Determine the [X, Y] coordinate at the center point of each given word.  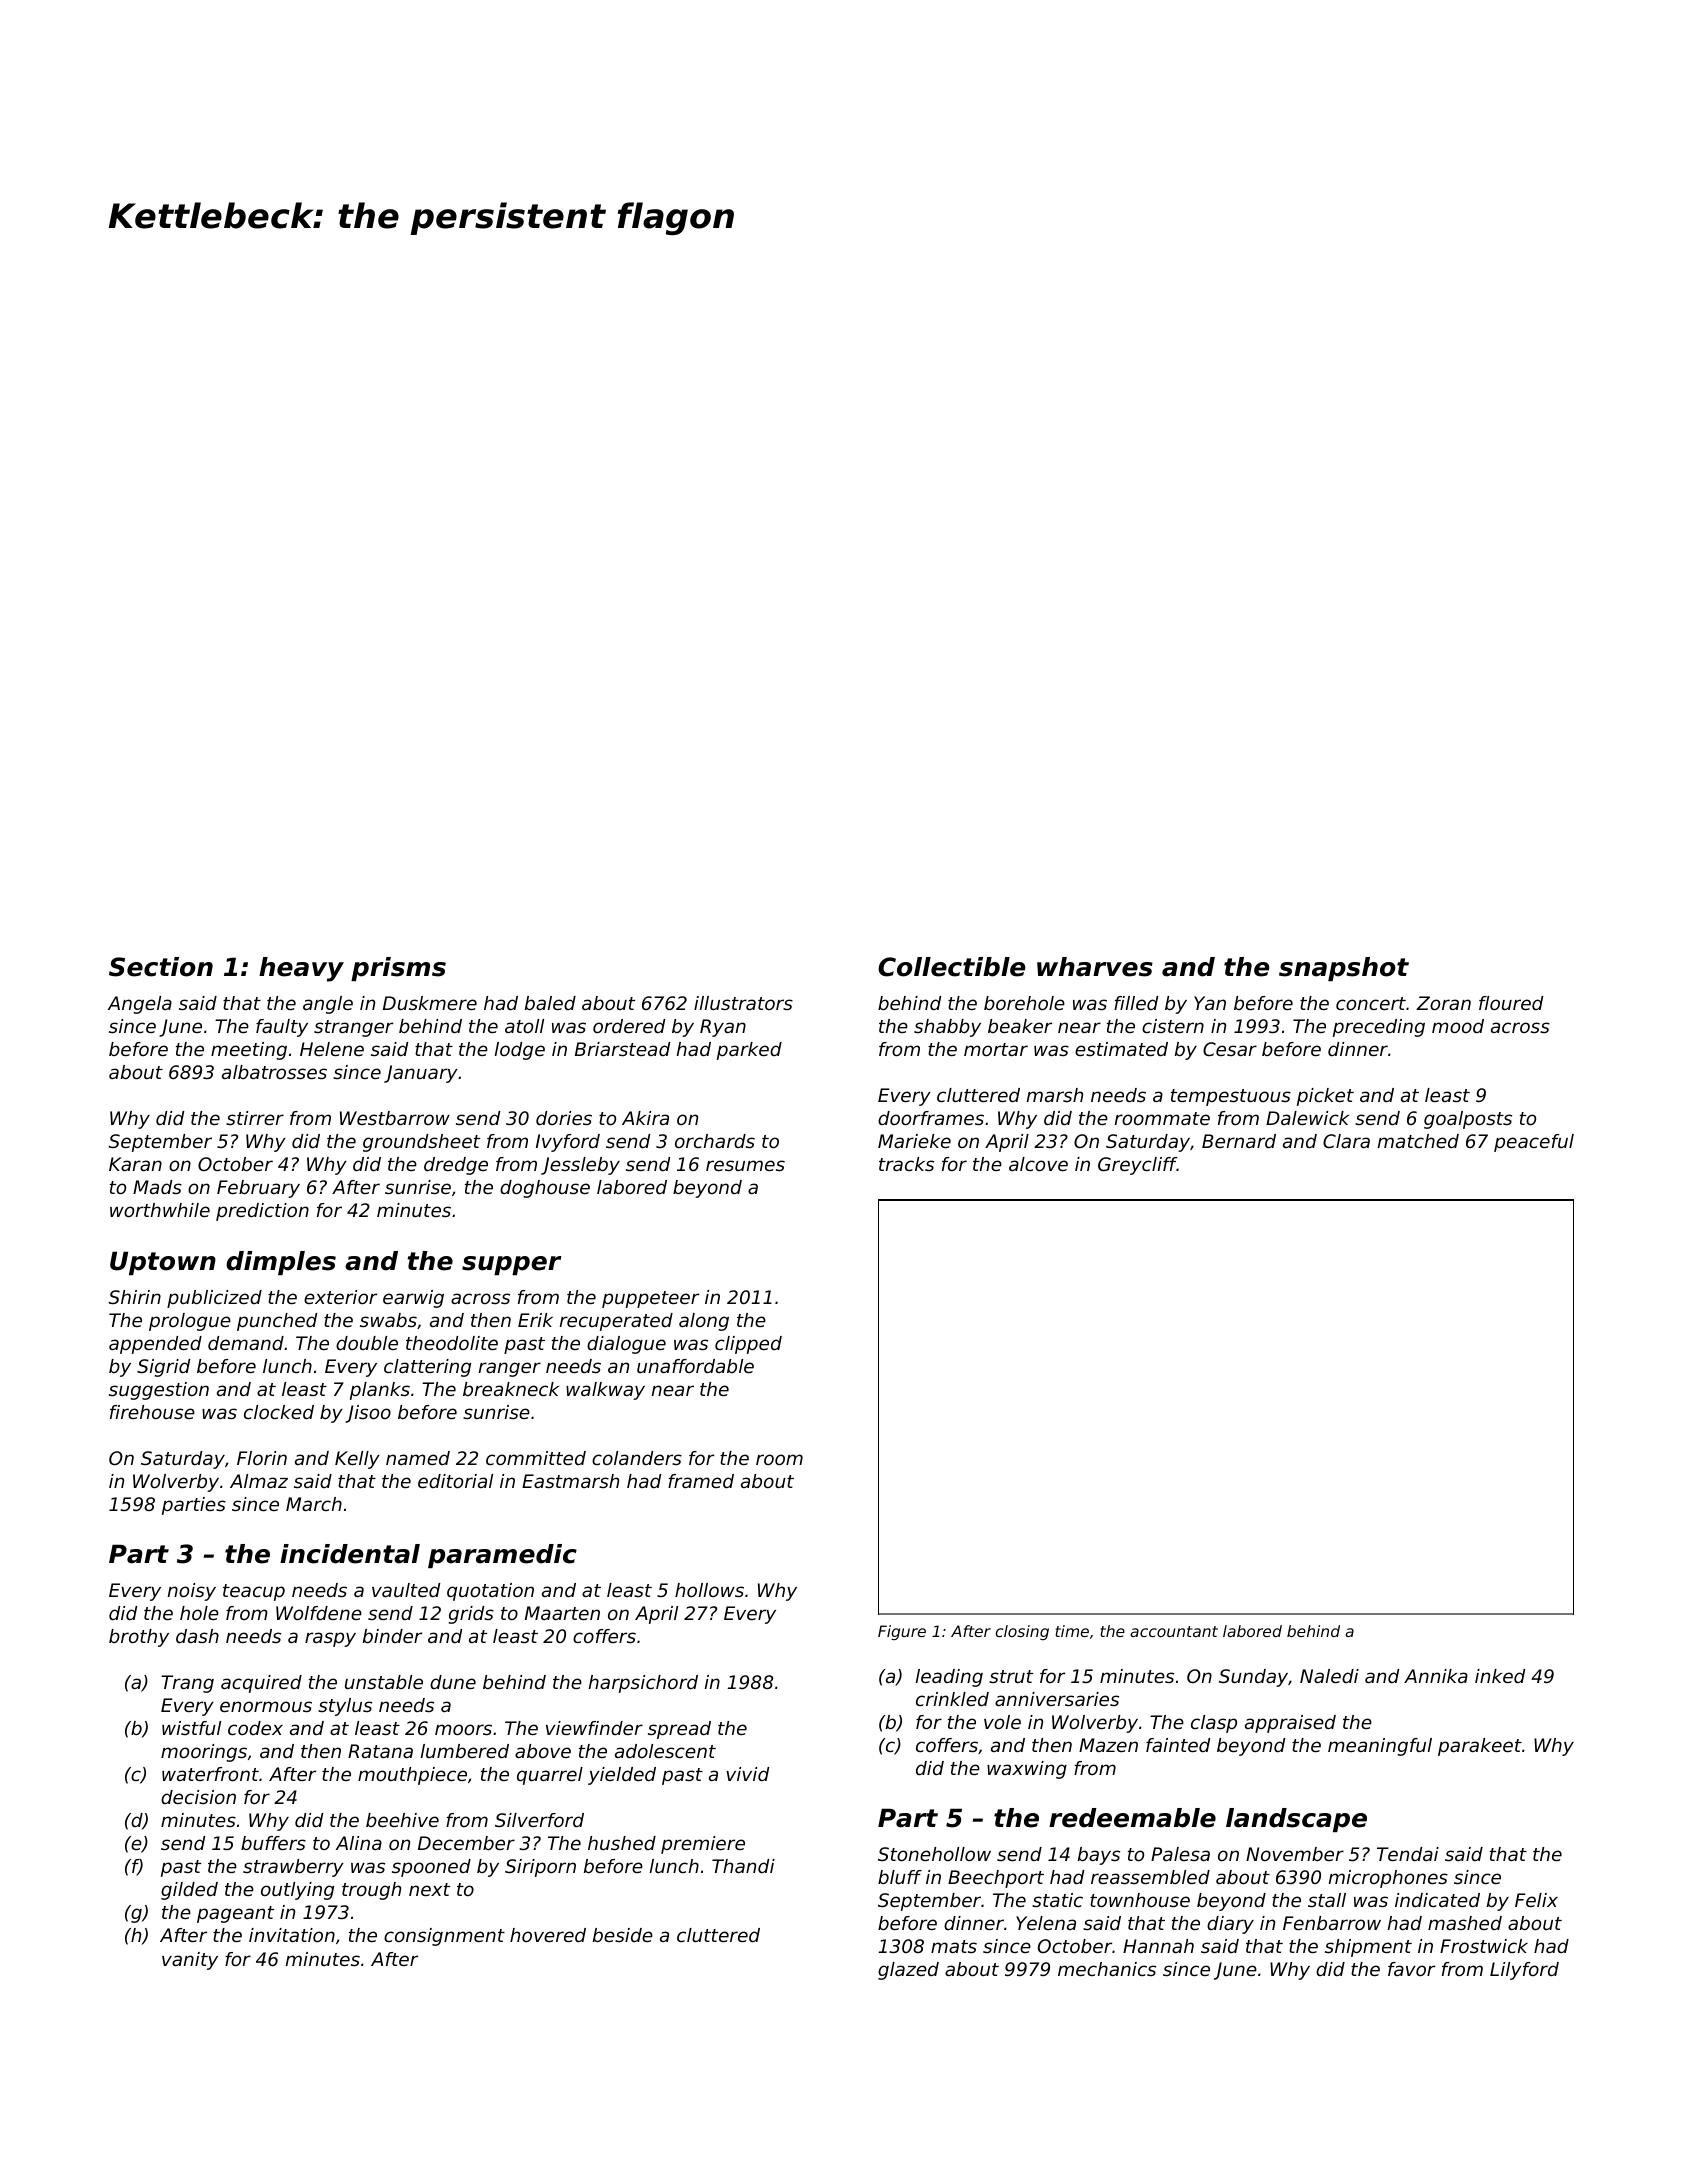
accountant [1174, 1631]
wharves [1095, 967]
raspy [330, 1639]
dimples [281, 1263]
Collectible [952, 967]
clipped [748, 1345]
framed [701, 1481]
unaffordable [695, 1366]
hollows [709, 1590]
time [1072, 1631]
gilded [189, 1891]
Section [161, 967]
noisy [192, 1592]
